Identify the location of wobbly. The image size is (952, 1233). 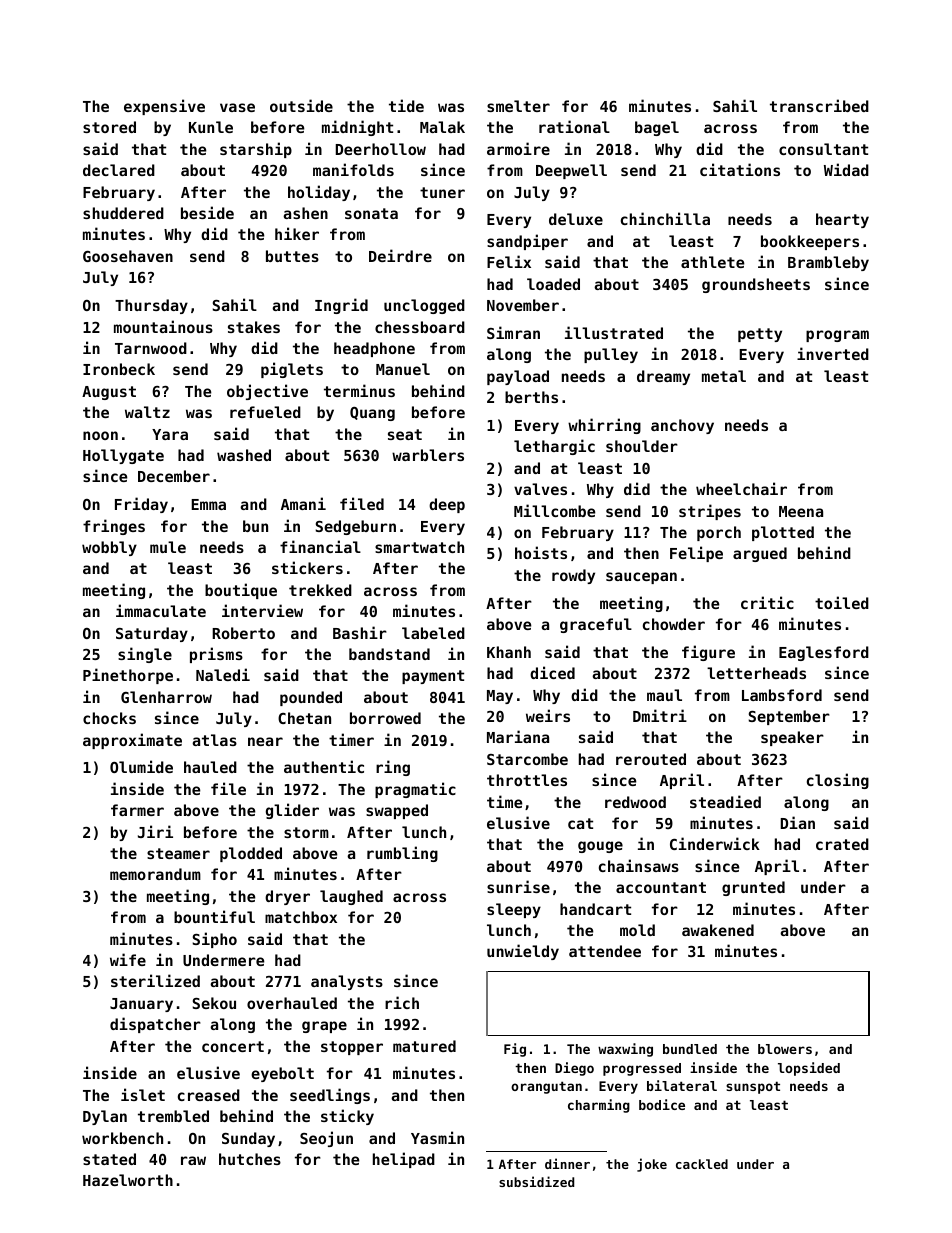
(109, 548).
